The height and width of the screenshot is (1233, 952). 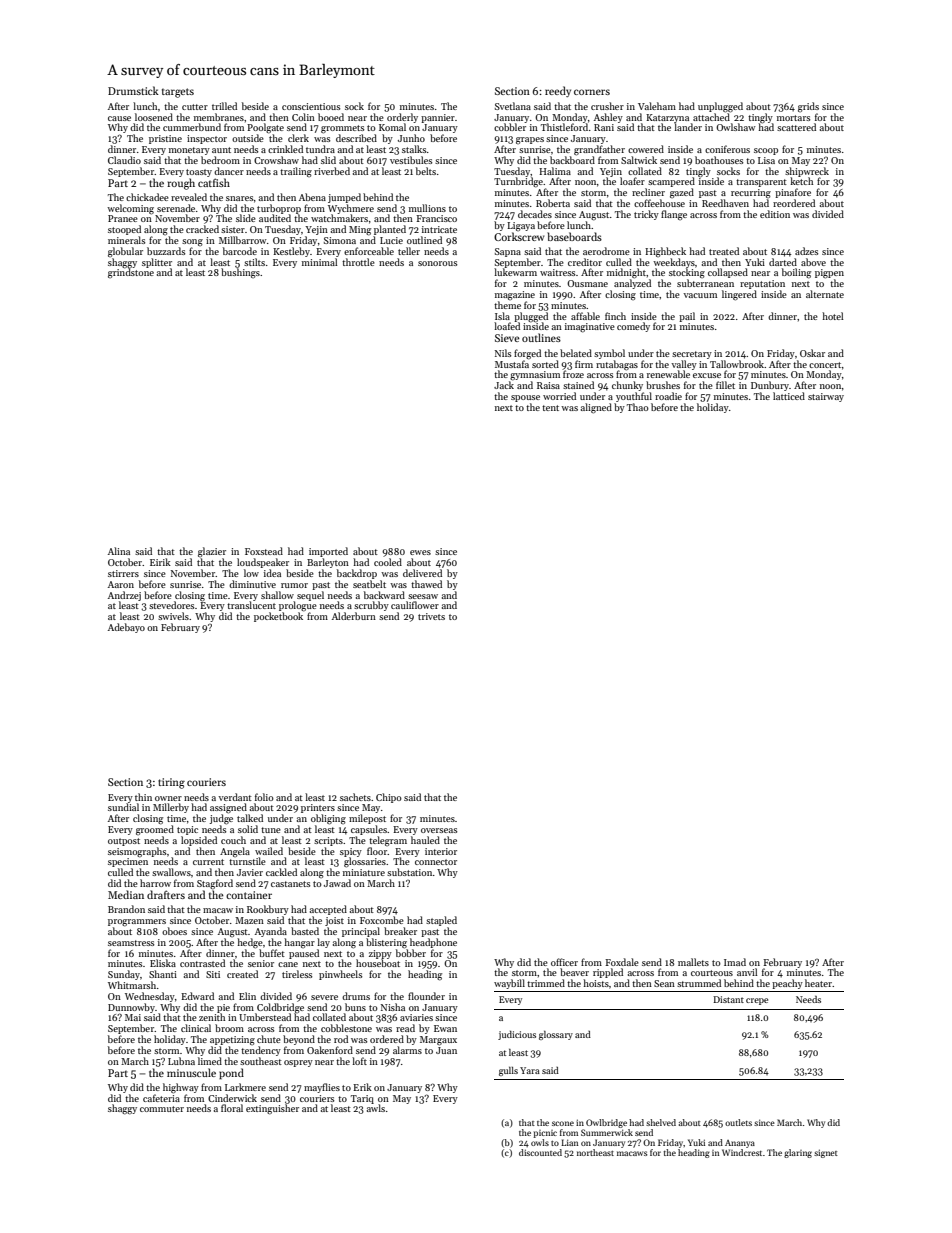 What do you see at coordinates (416, 1017) in the screenshot?
I see `aviaries` at bounding box center [416, 1017].
